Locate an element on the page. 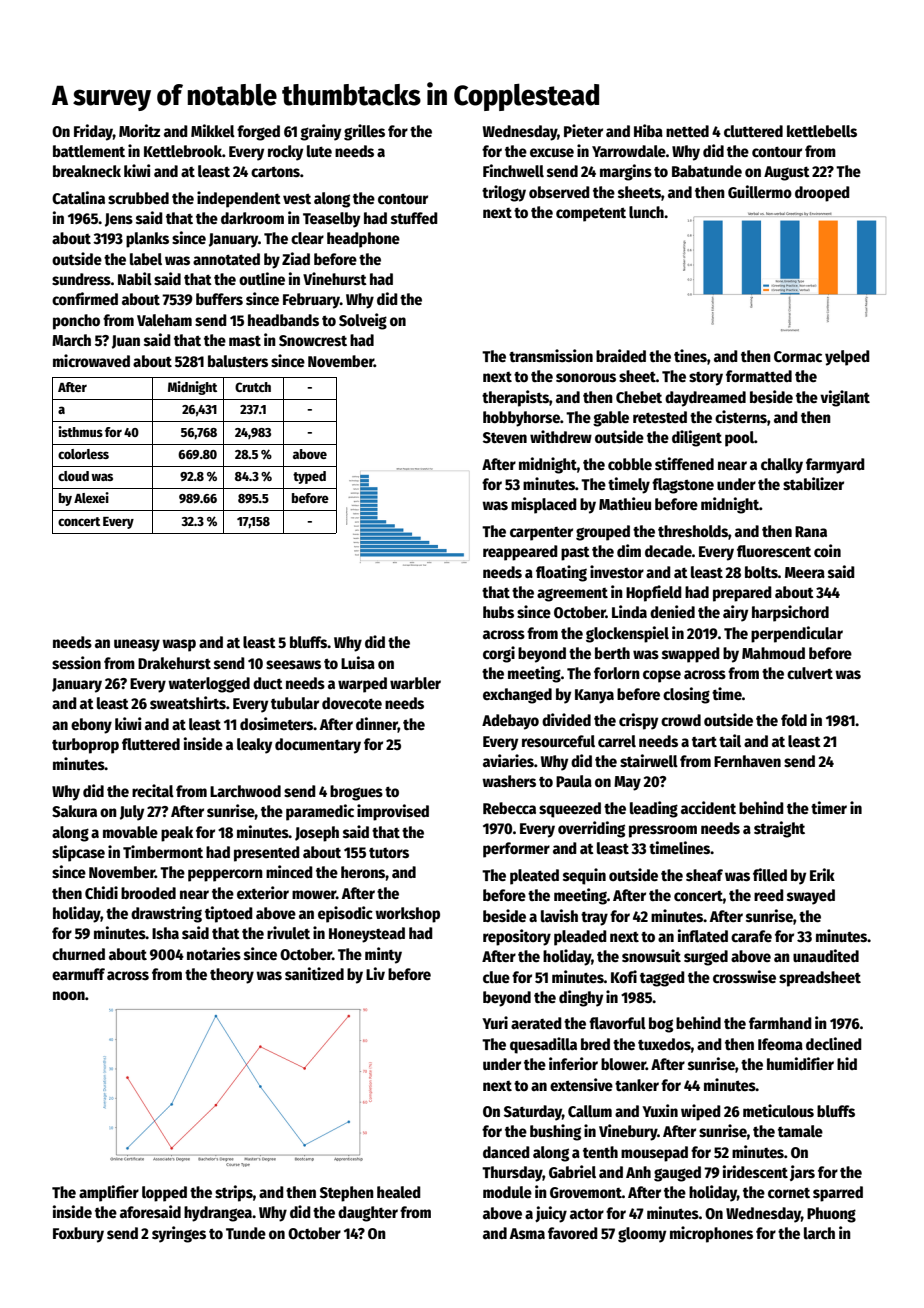  netted is located at coordinates (687, 131).
